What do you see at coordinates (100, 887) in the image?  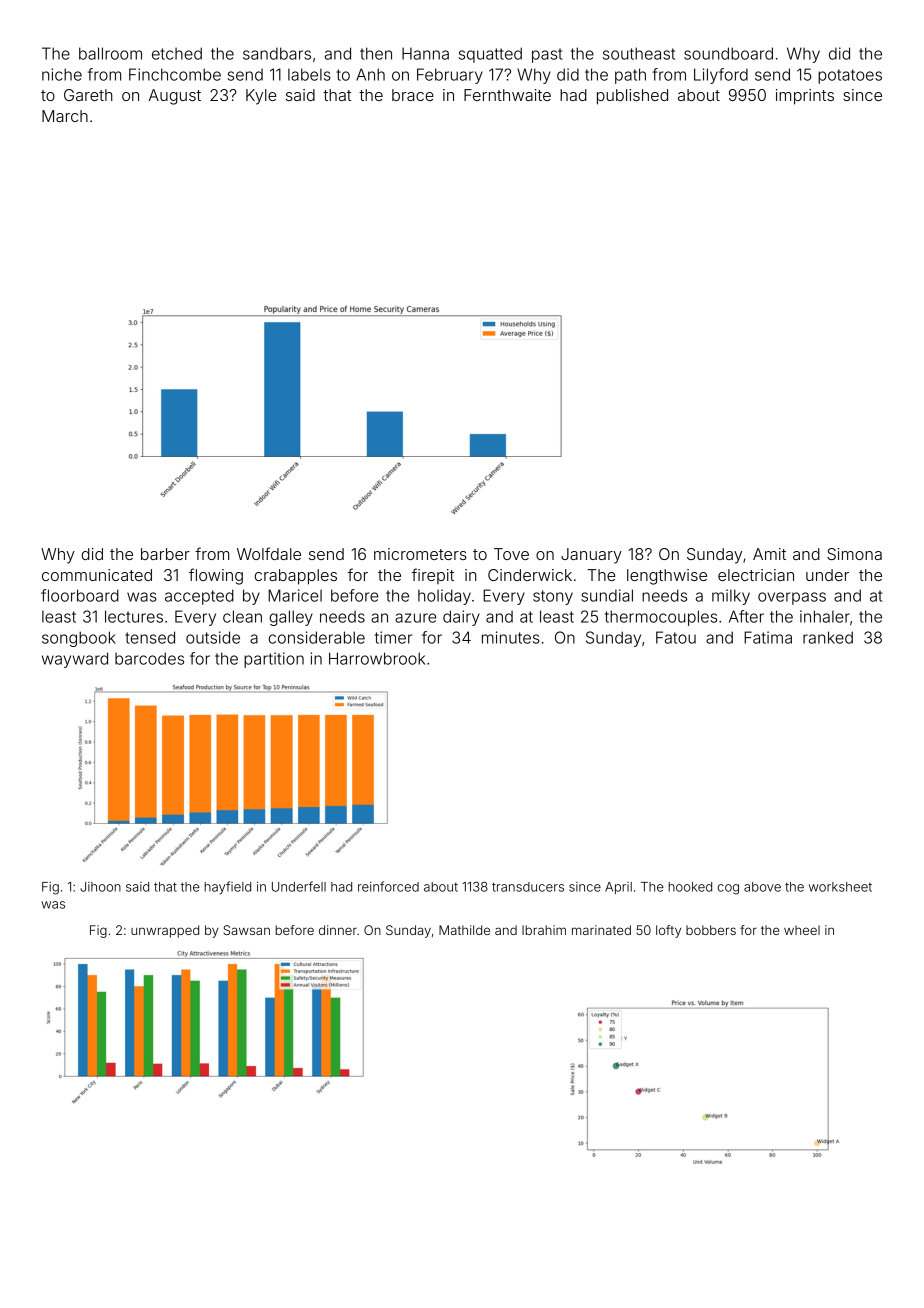 I see `Jihoon` at bounding box center [100, 887].
